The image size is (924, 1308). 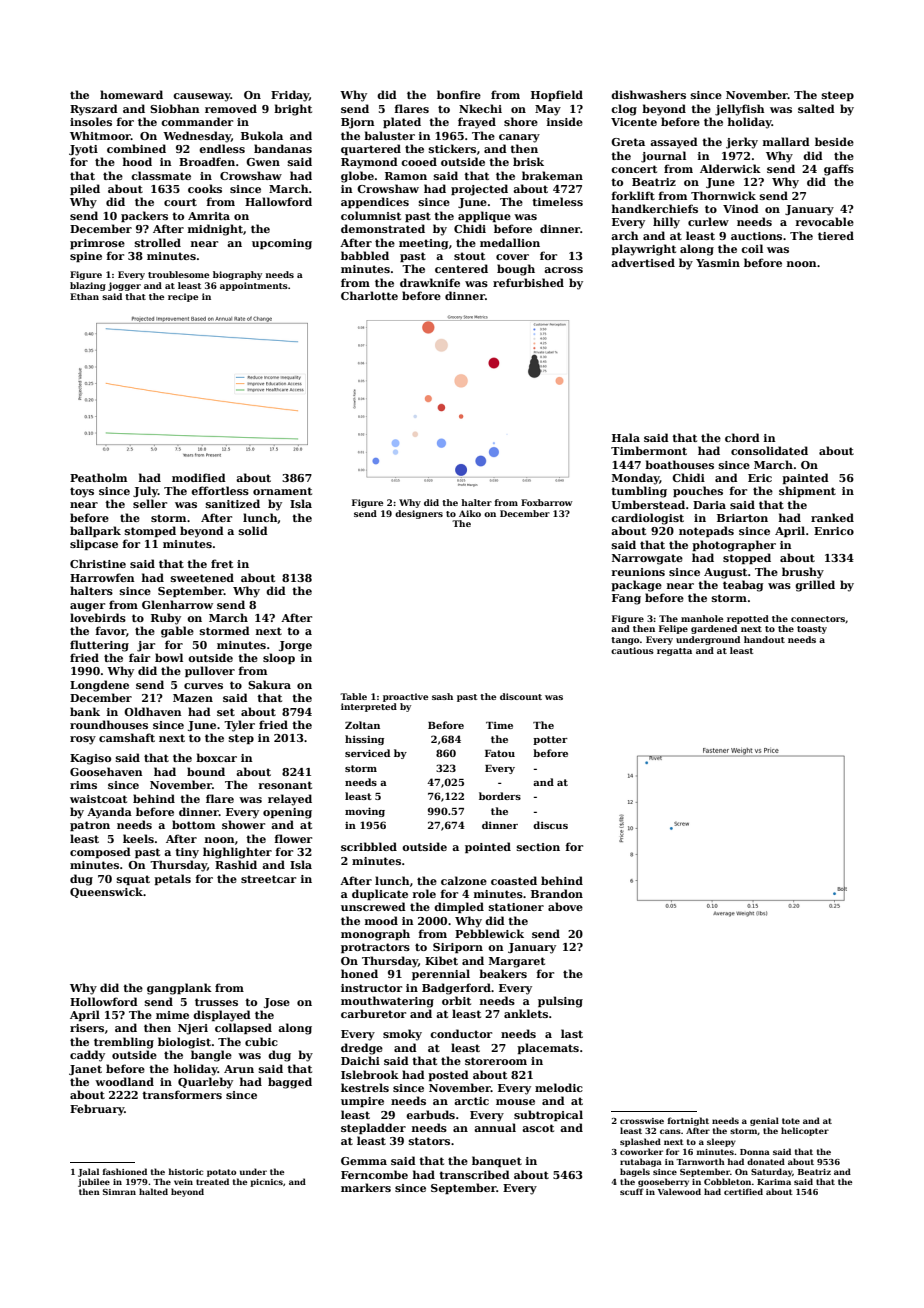 What do you see at coordinates (632, 1191) in the image?
I see `scuff` at bounding box center [632, 1191].
